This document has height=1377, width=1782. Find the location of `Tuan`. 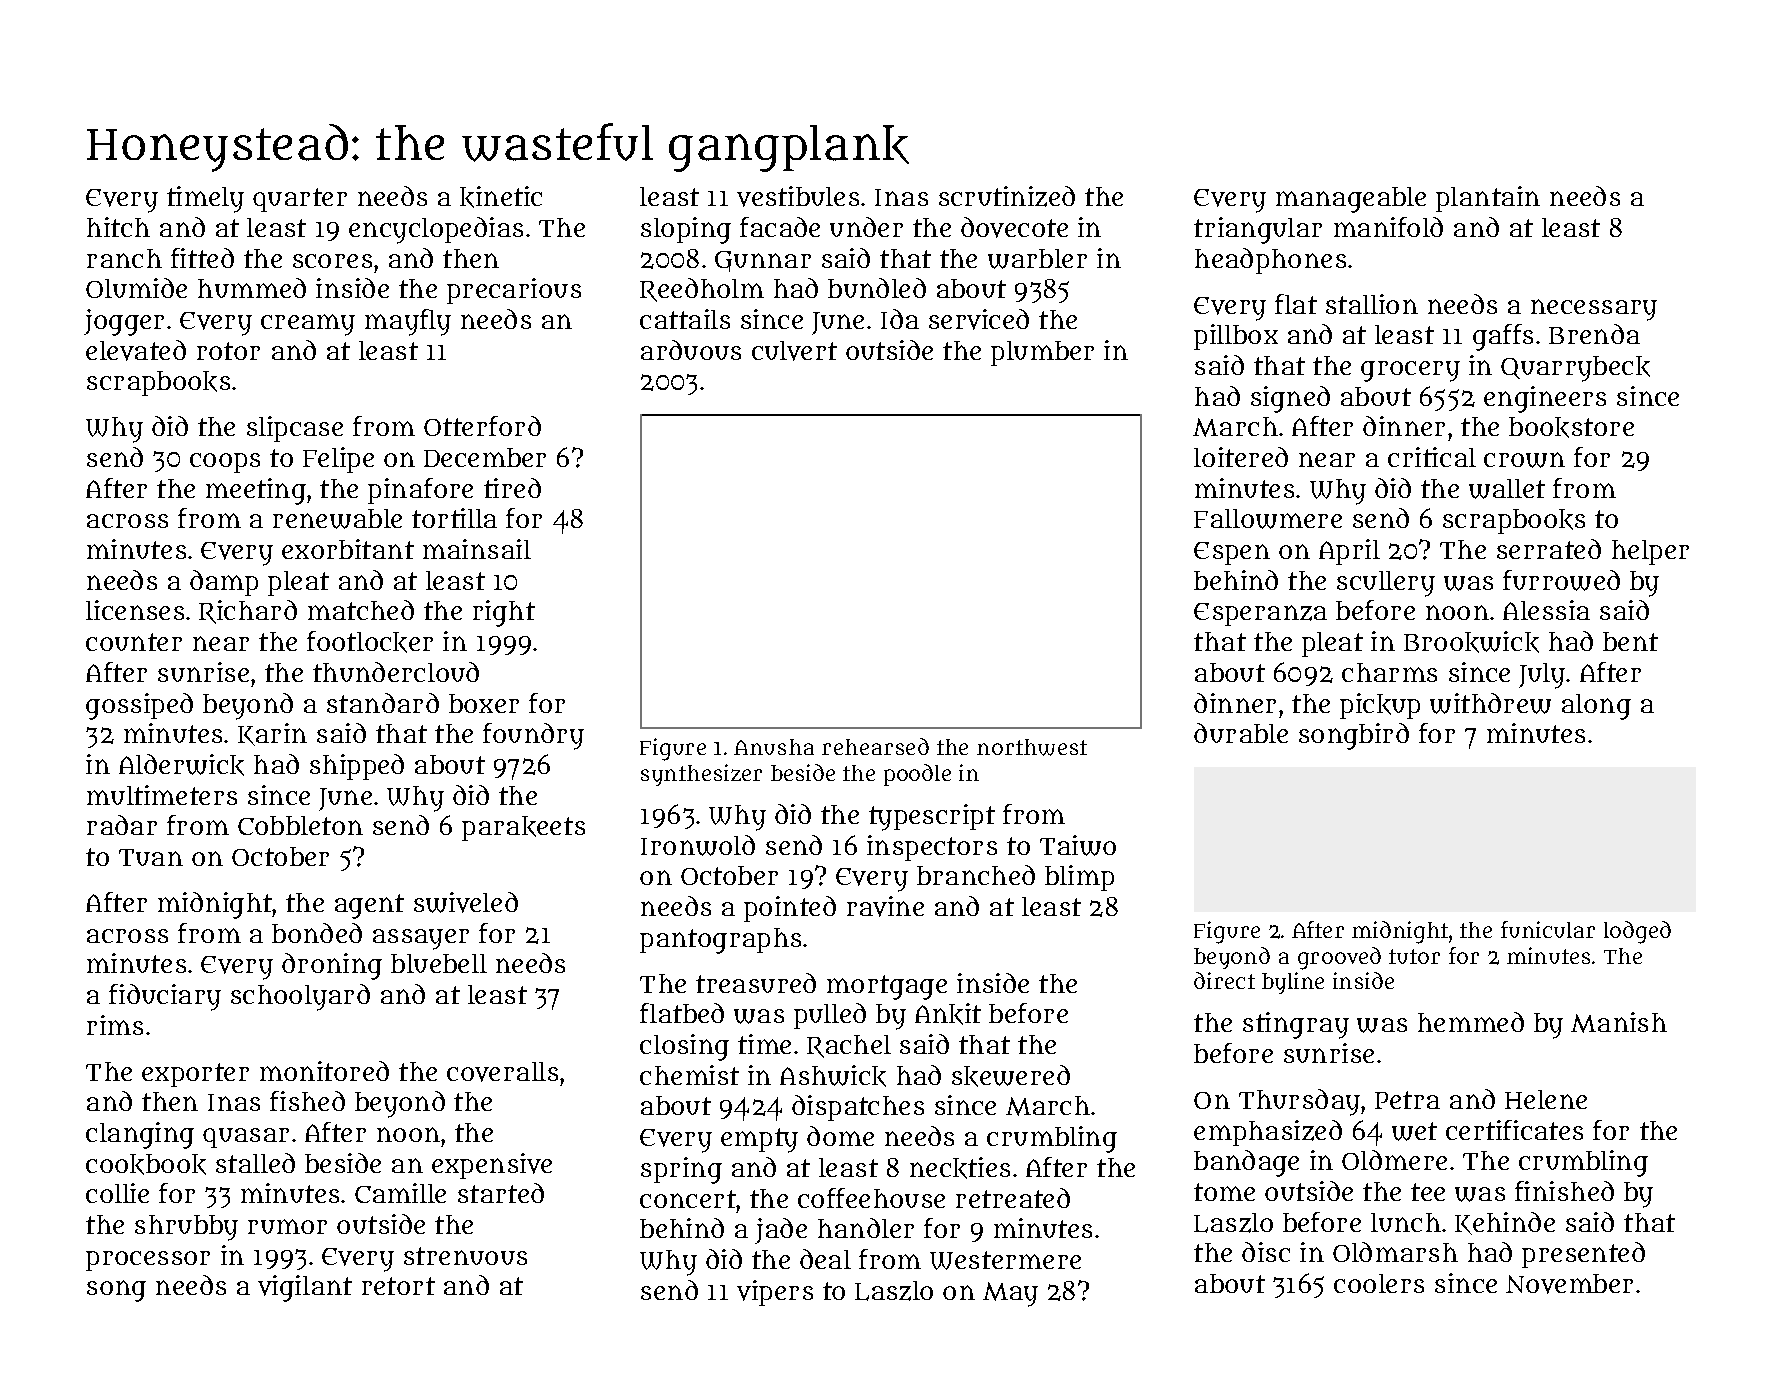

Tuan is located at coordinates (151, 857).
